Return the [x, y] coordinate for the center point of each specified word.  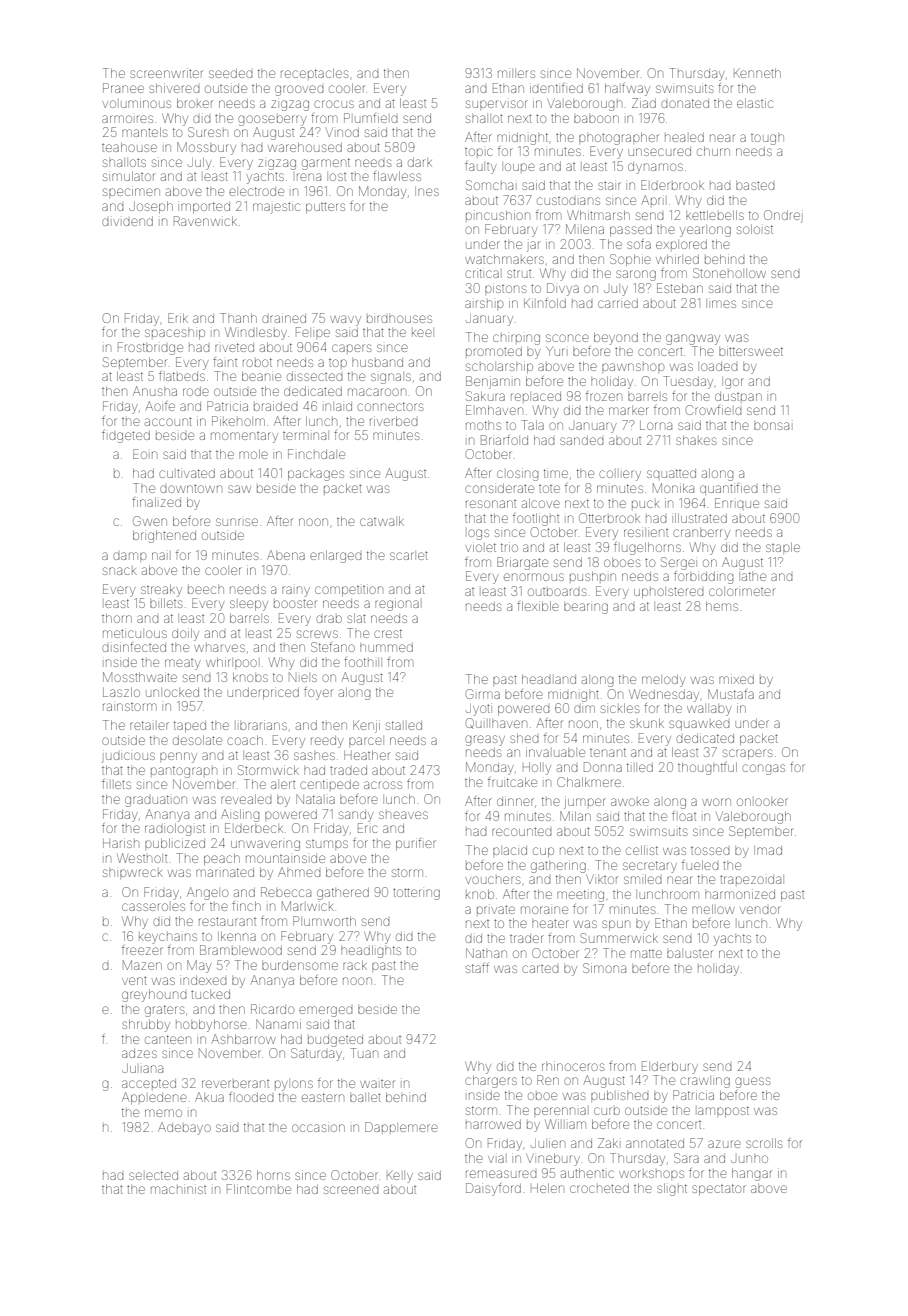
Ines [427, 191]
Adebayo [184, 1128]
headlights [371, 951]
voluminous [137, 103]
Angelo [207, 893]
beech [206, 590]
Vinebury [553, 1159]
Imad [768, 850]
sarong [636, 275]
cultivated [187, 473]
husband [377, 362]
